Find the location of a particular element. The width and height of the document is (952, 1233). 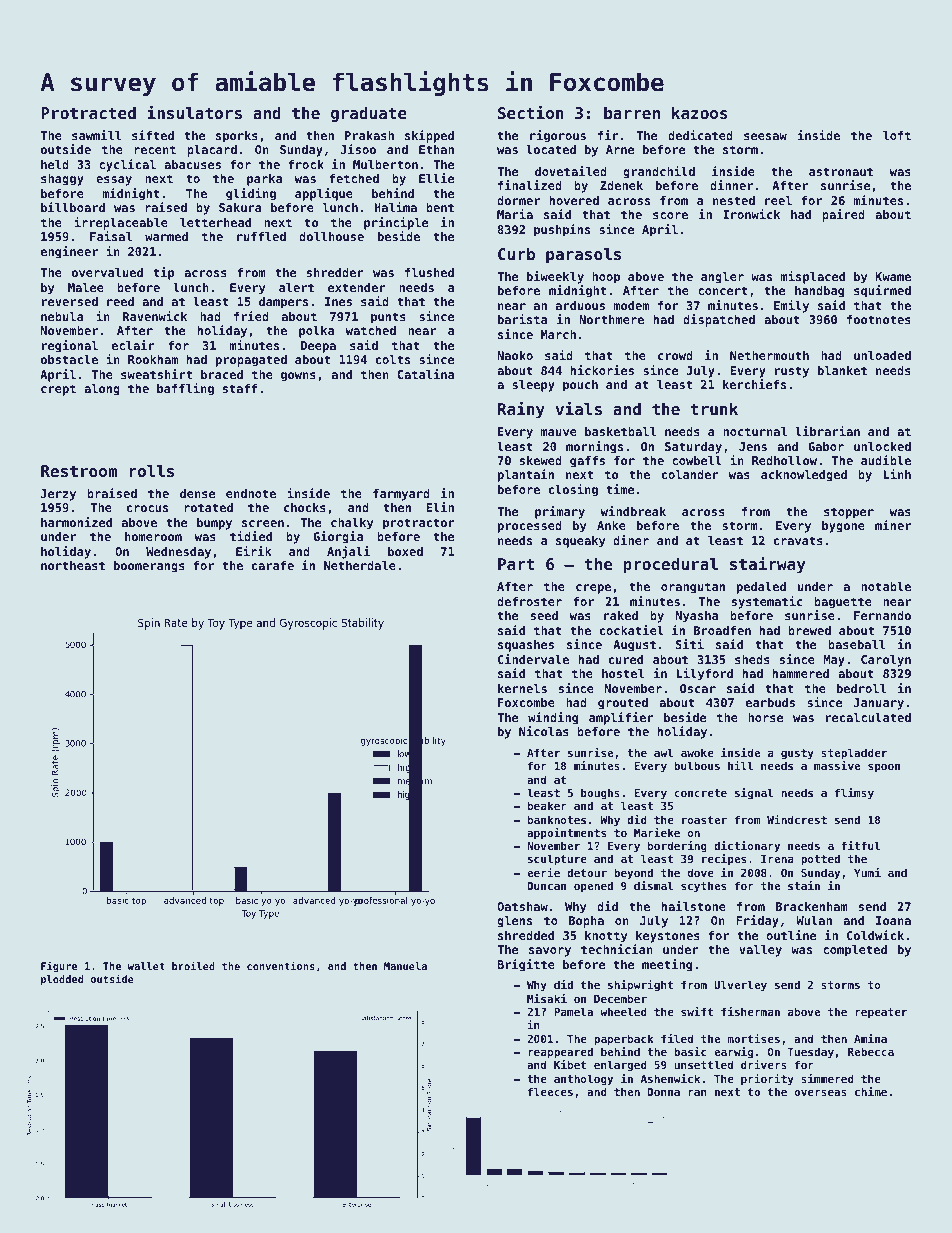

fleeces is located at coordinates (550, 1091).
